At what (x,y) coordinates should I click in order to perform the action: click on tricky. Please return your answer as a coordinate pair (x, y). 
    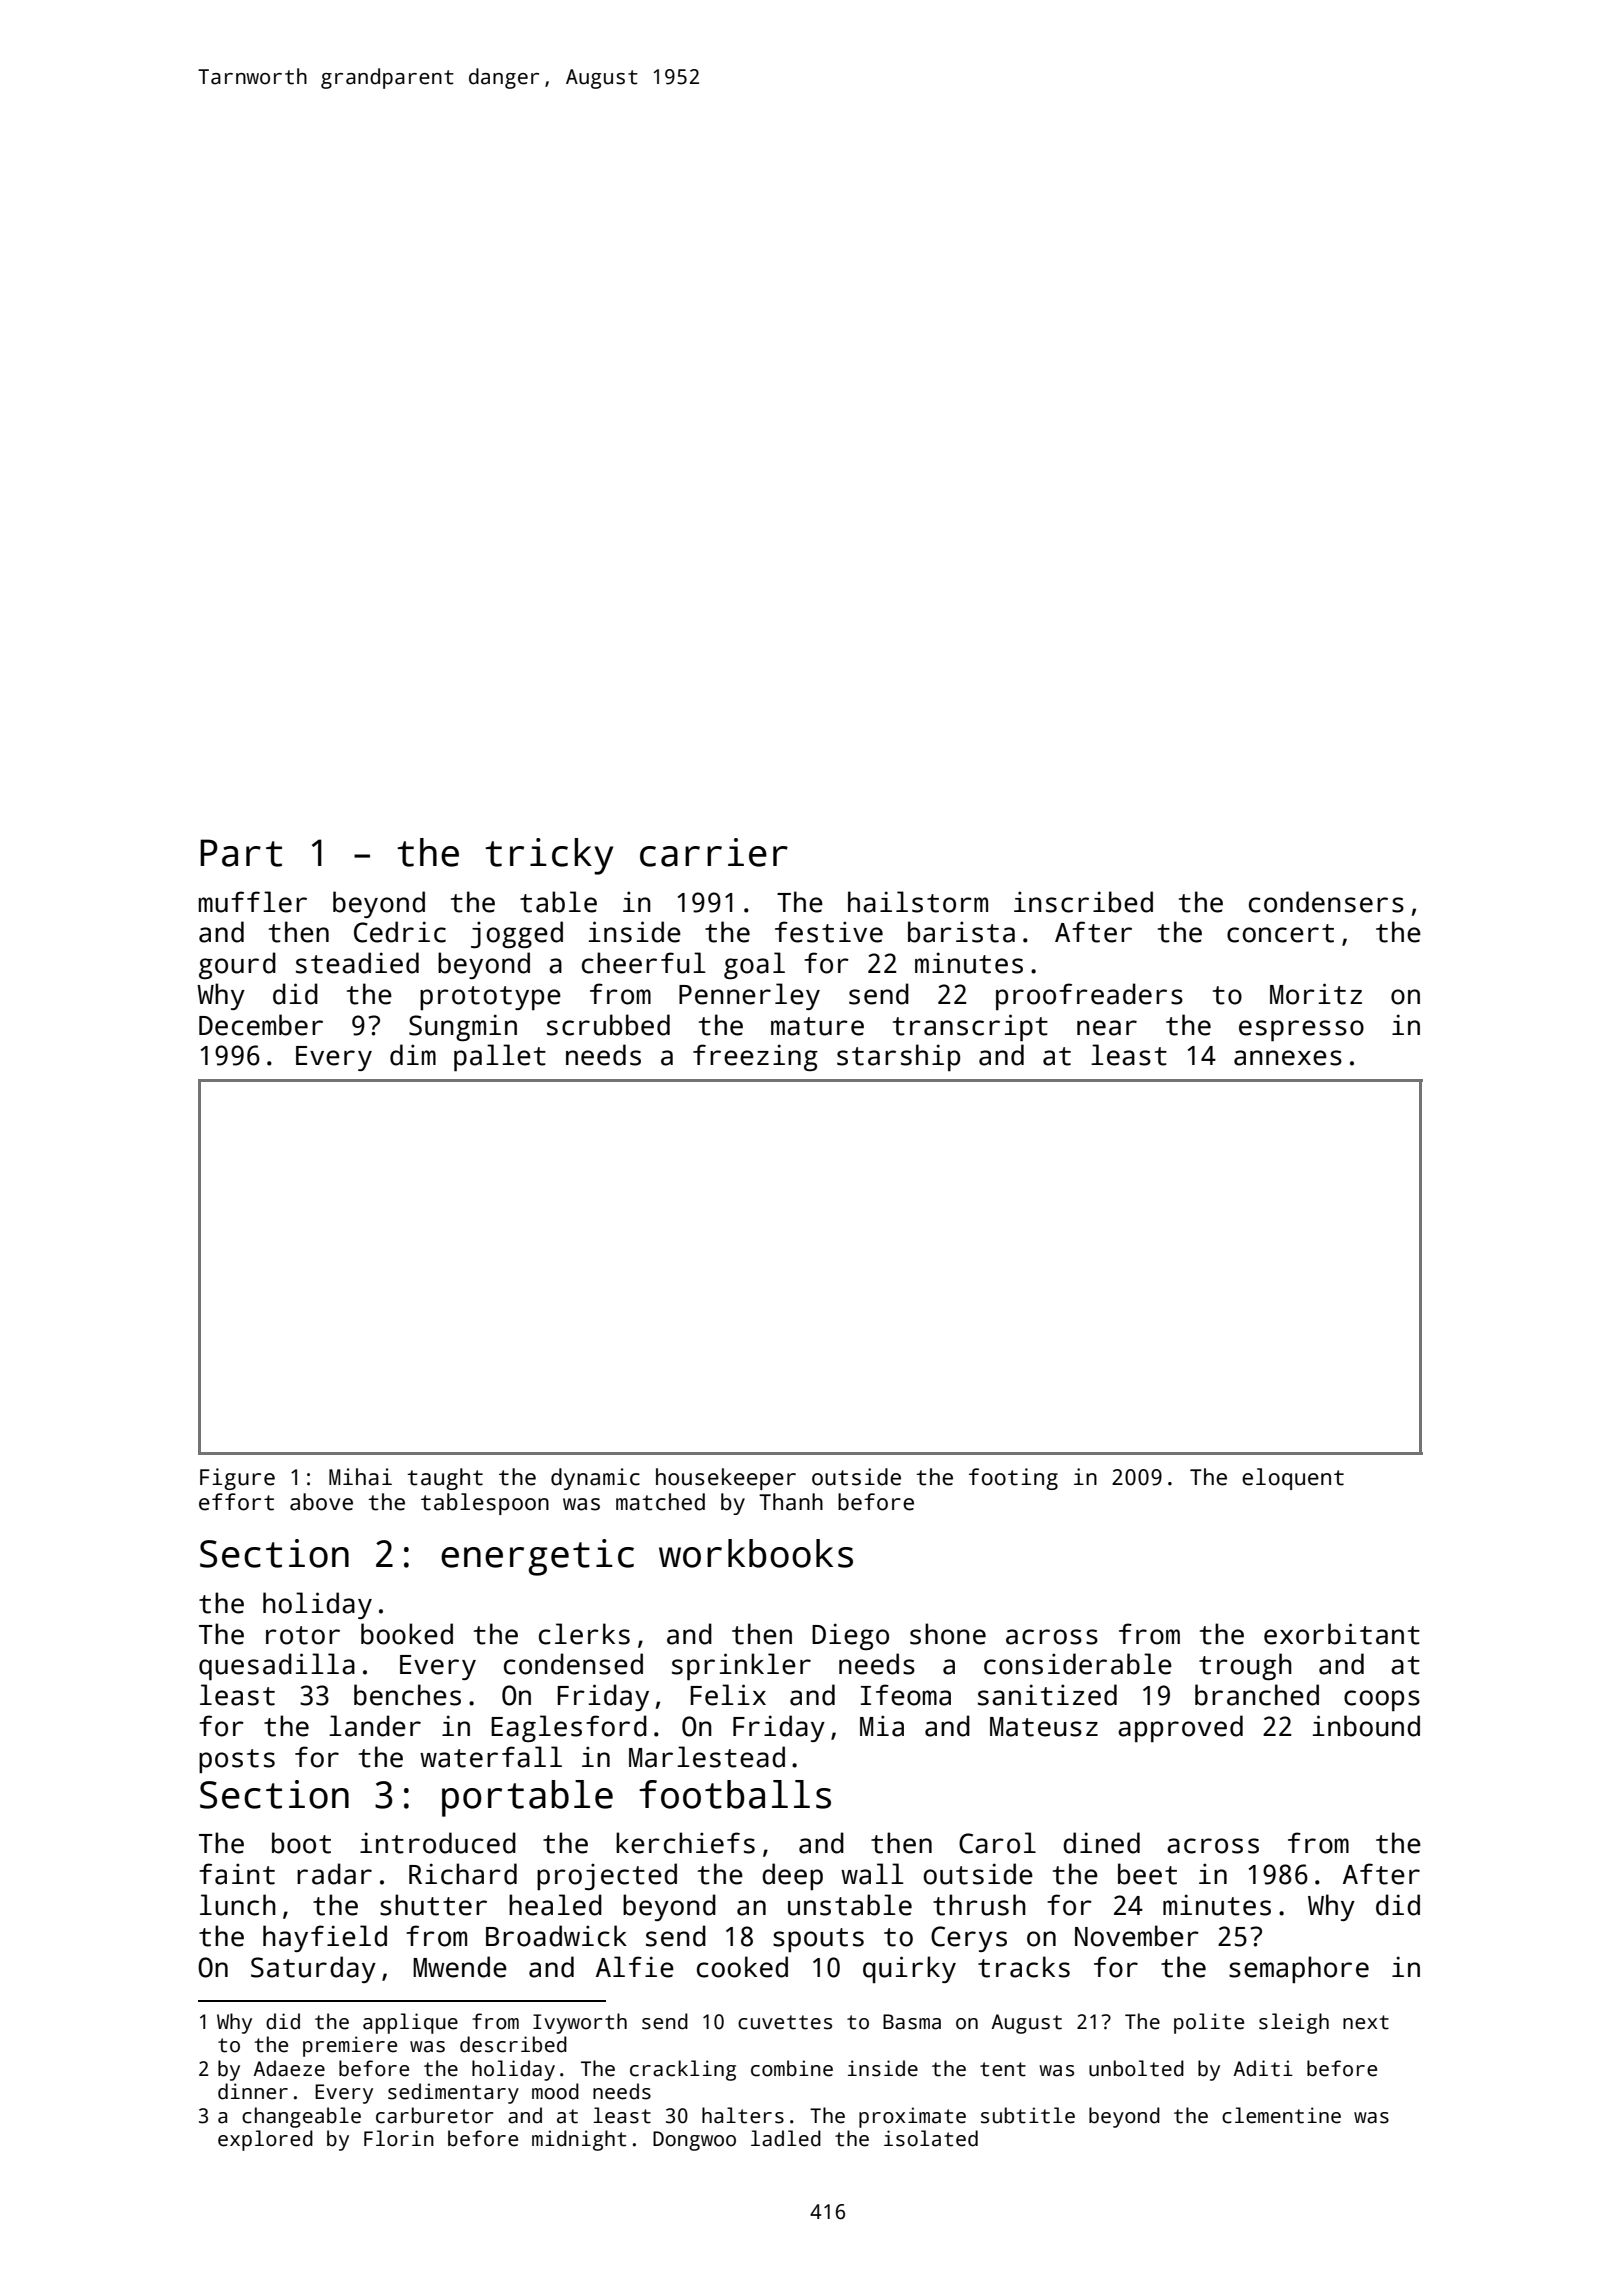
    Looking at the image, I should click on (549, 856).
